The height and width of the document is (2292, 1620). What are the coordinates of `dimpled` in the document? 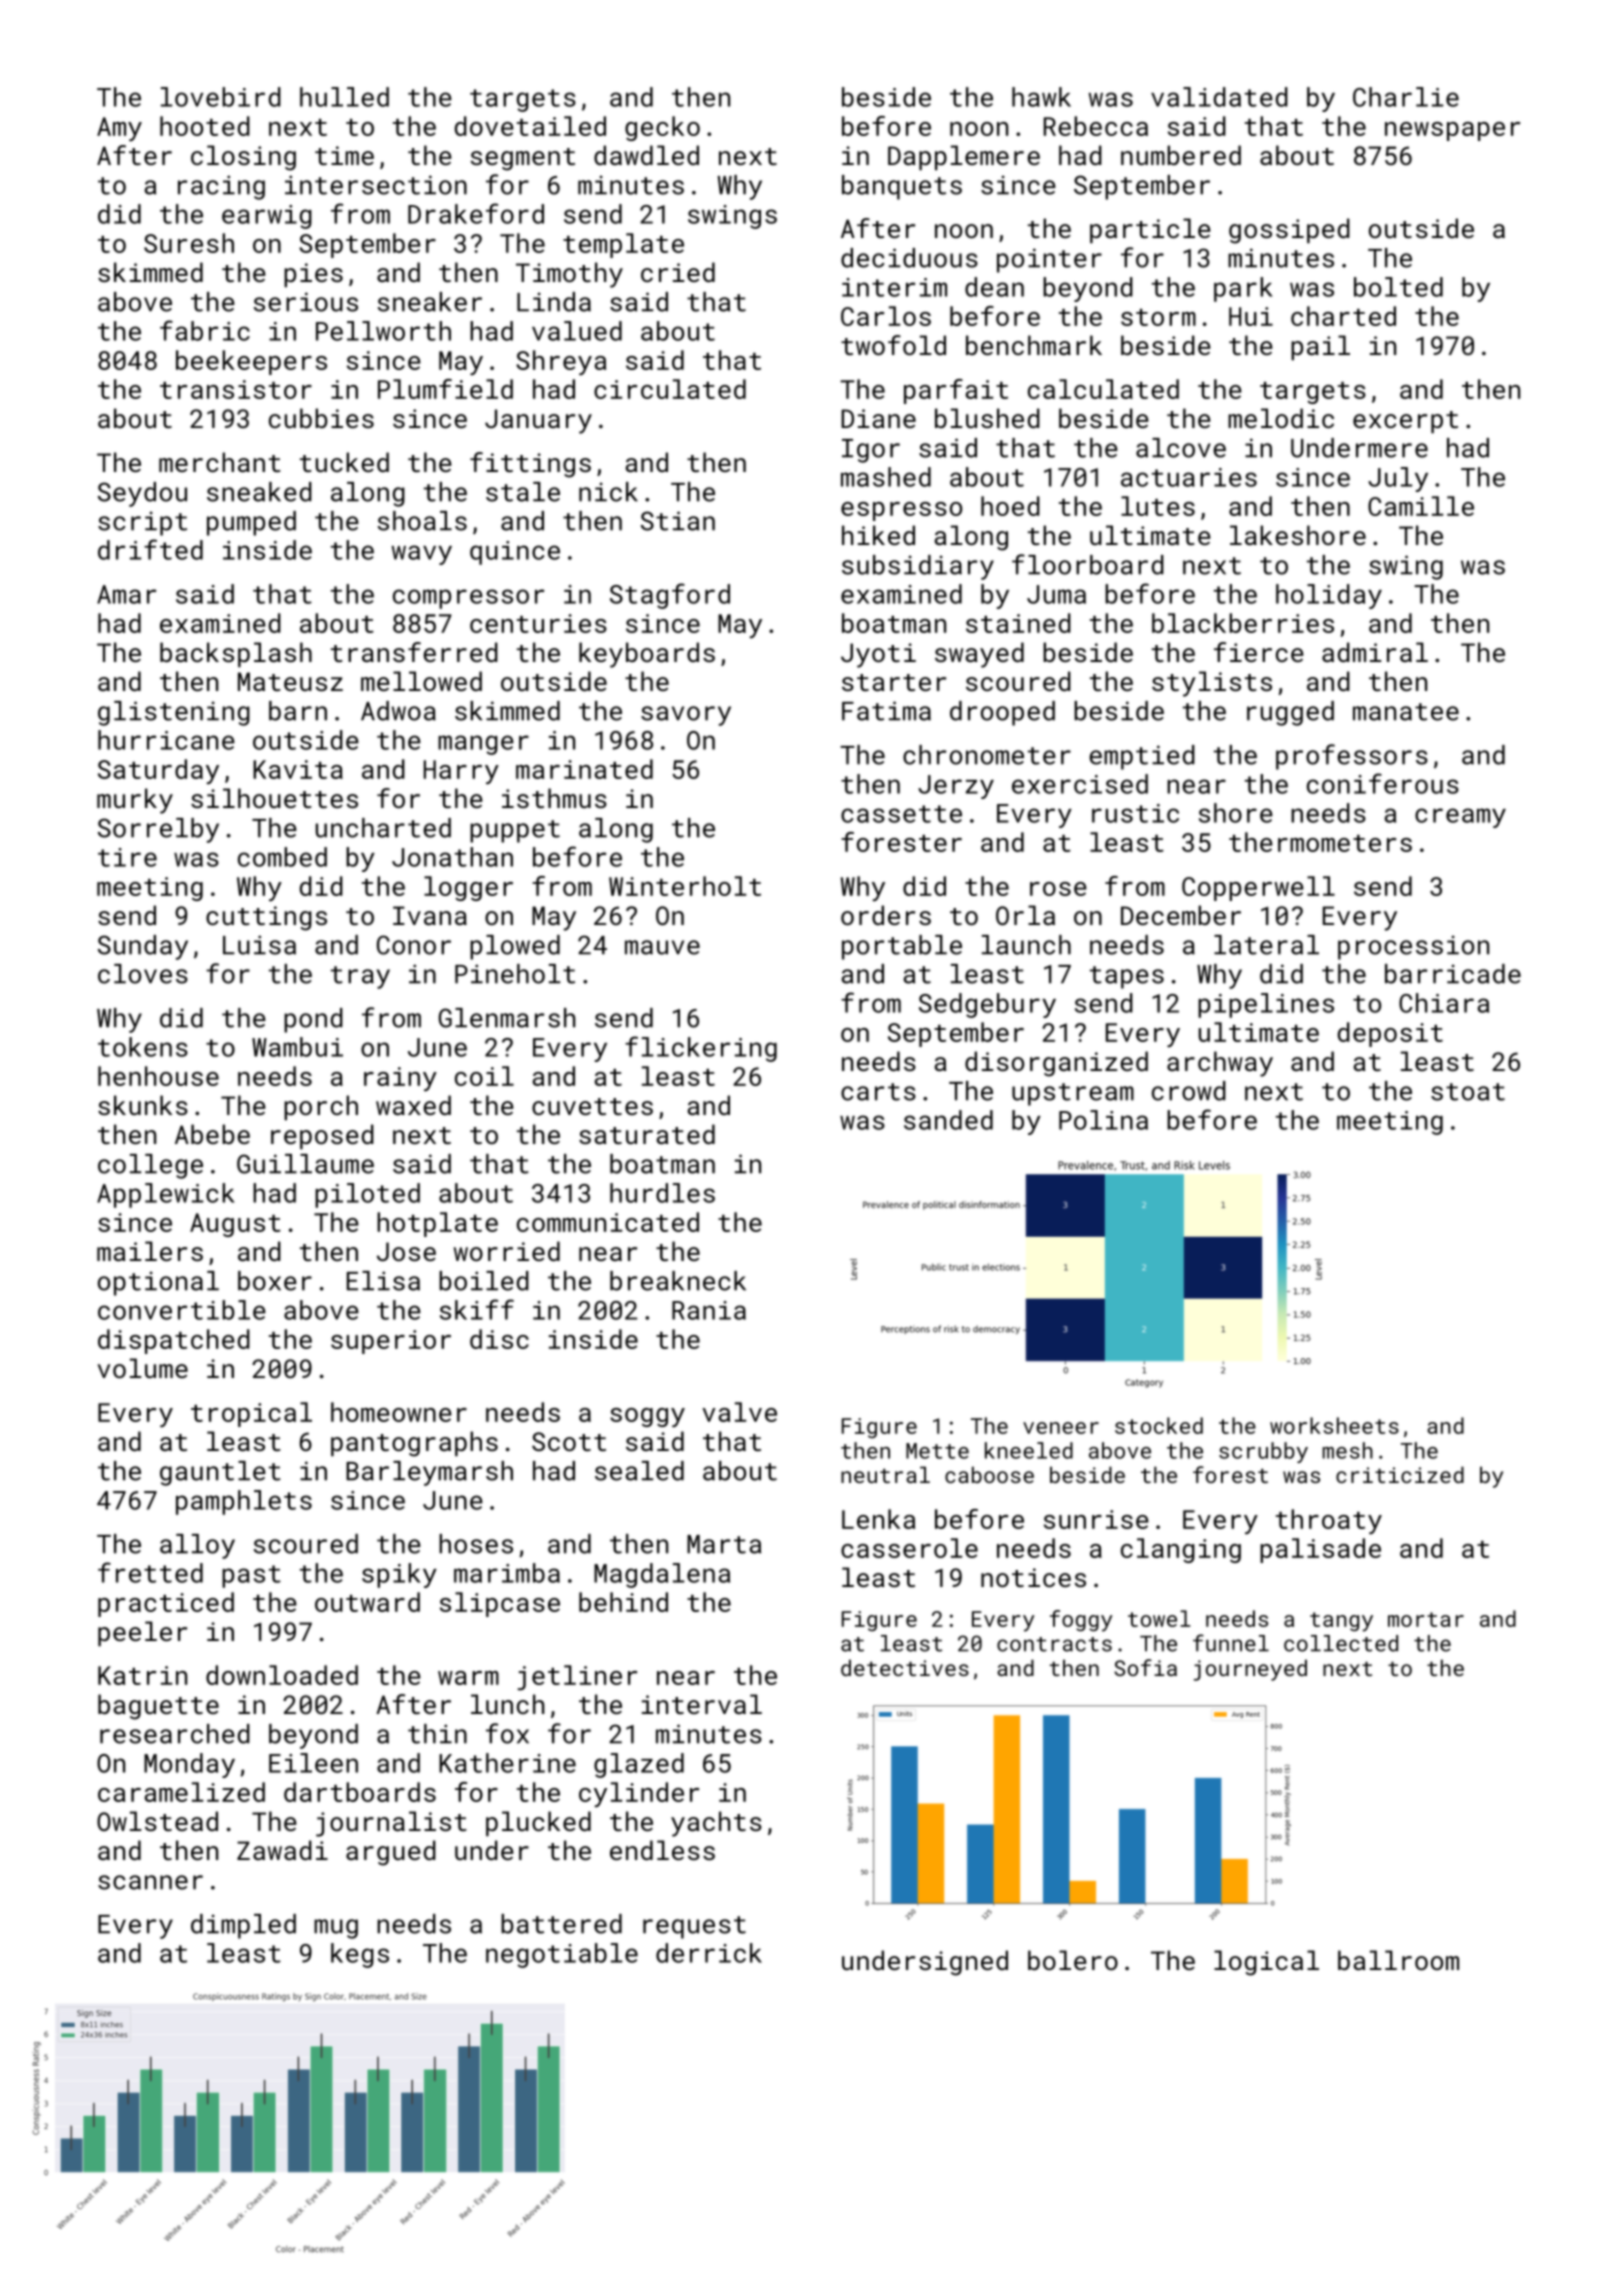 It's located at (243, 1926).
